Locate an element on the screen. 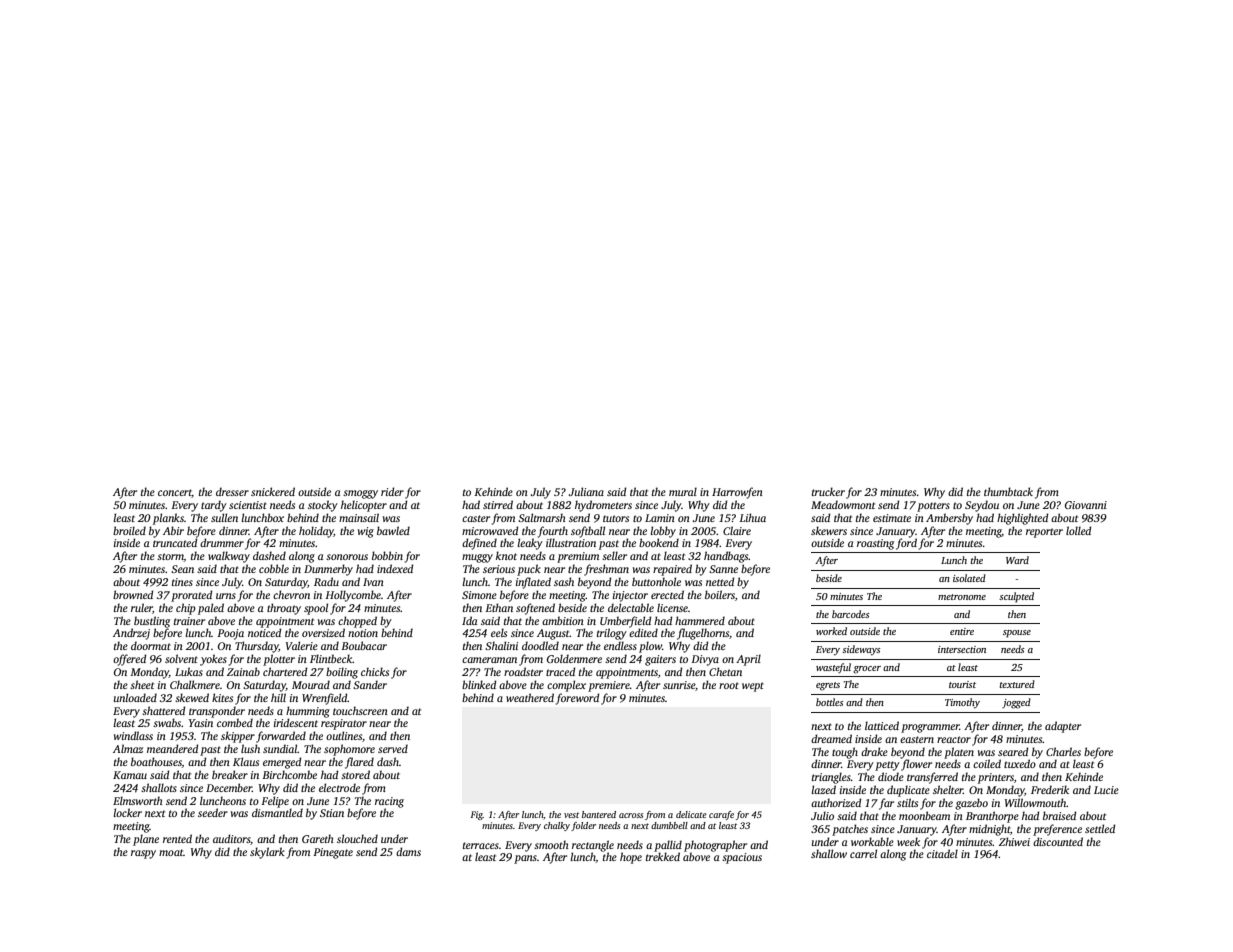 This screenshot has width=1233, height=952. Boubacar is located at coordinates (364, 645).
